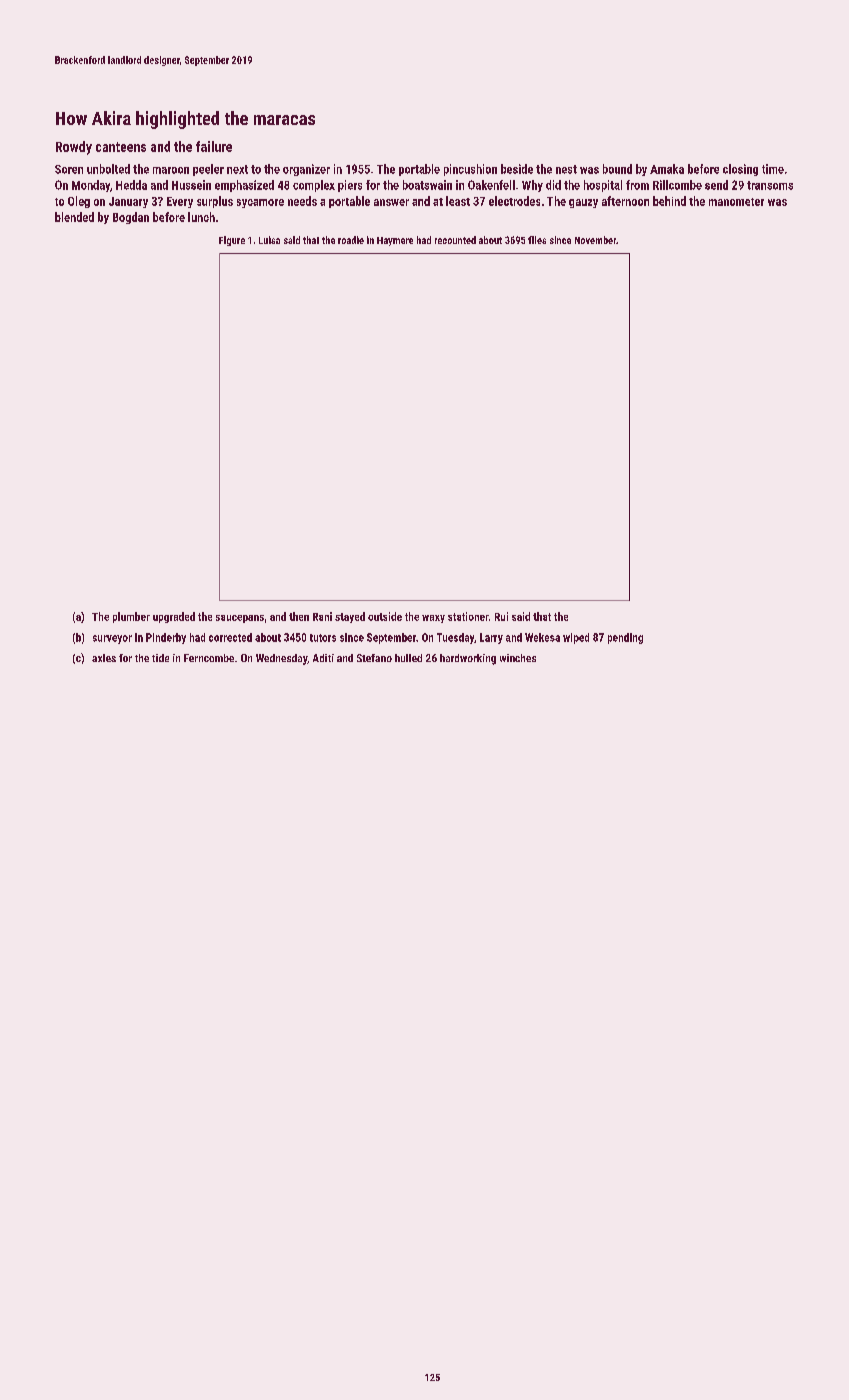 The width and height of the screenshot is (849, 1400). Describe the element at coordinates (395, 241) in the screenshot. I see `Haymere` at that location.
